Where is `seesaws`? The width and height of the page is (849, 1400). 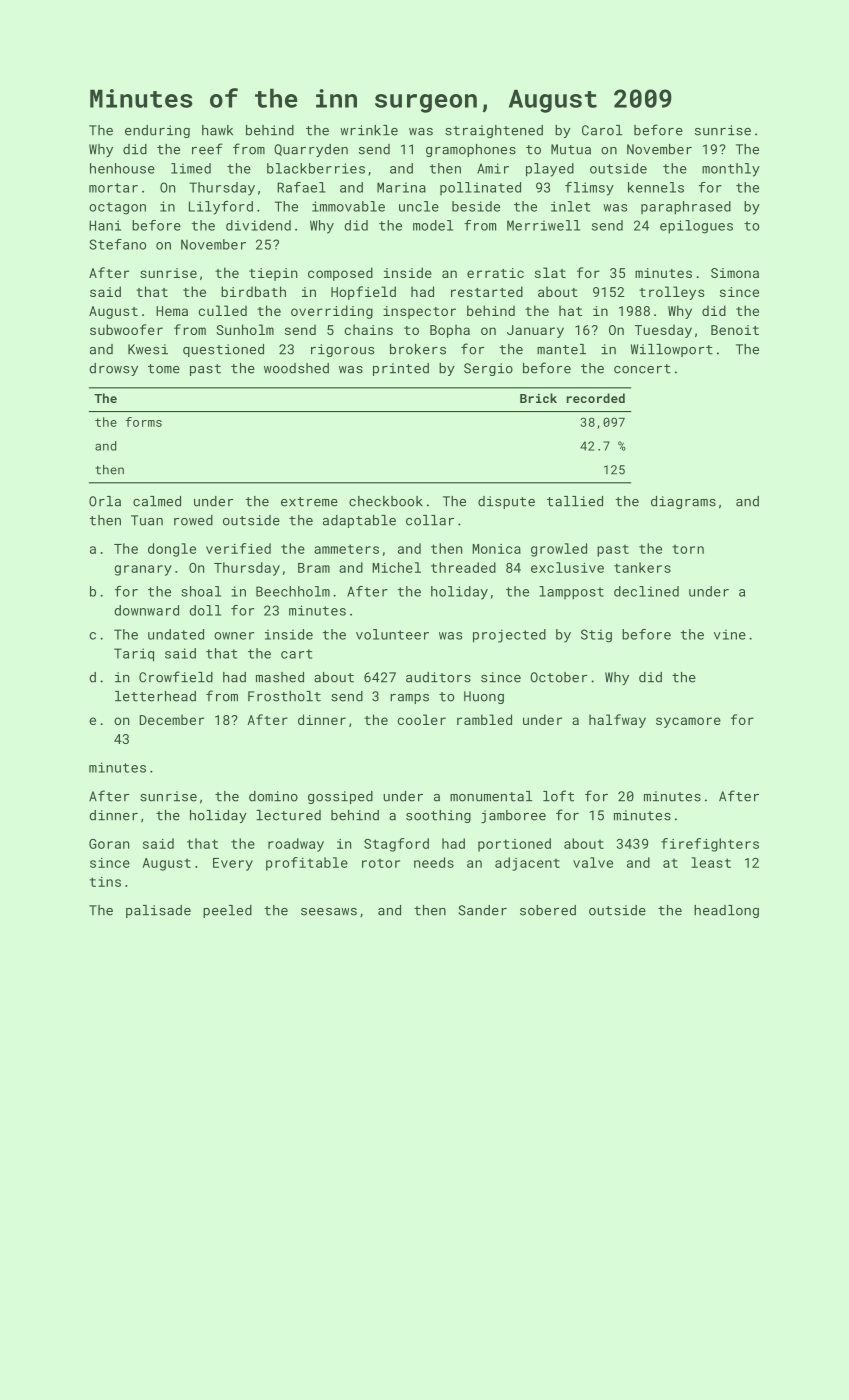
seesaws is located at coordinates (329, 912).
